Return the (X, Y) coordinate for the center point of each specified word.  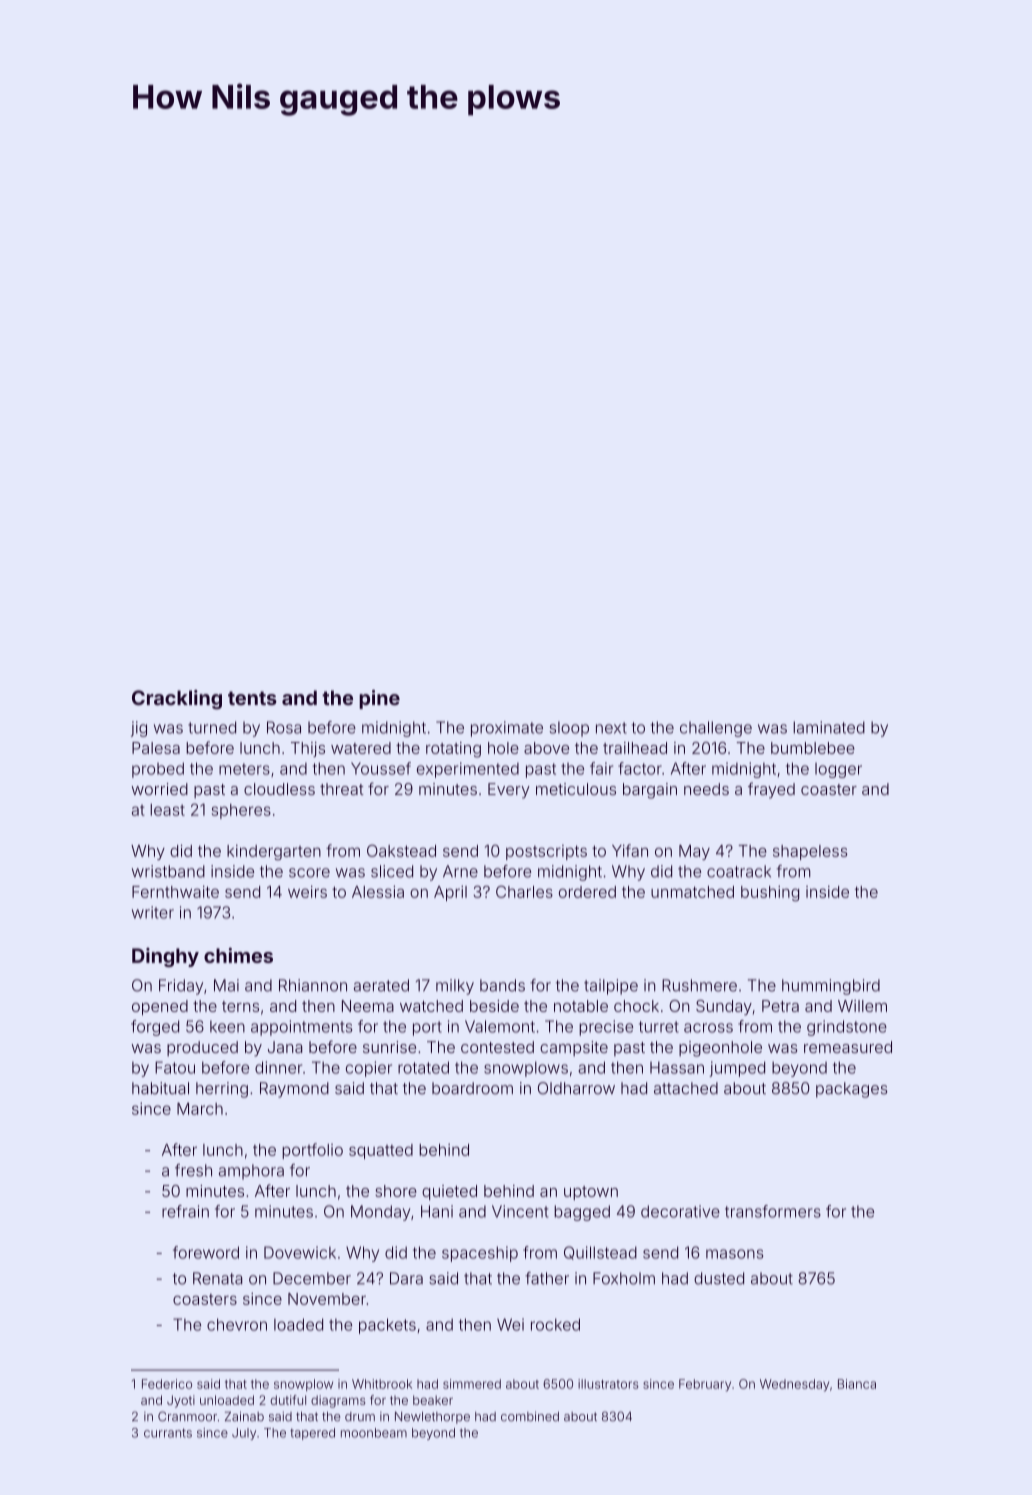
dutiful (288, 1400)
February (705, 1385)
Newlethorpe (432, 1418)
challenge (716, 729)
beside (494, 1006)
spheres (241, 811)
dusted (719, 1278)
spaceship (480, 1254)
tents (252, 698)
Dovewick (300, 1252)
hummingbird (831, 987)
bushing (770, 894)
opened (160, 1007)
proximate (507, 729)
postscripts (546, 852)
